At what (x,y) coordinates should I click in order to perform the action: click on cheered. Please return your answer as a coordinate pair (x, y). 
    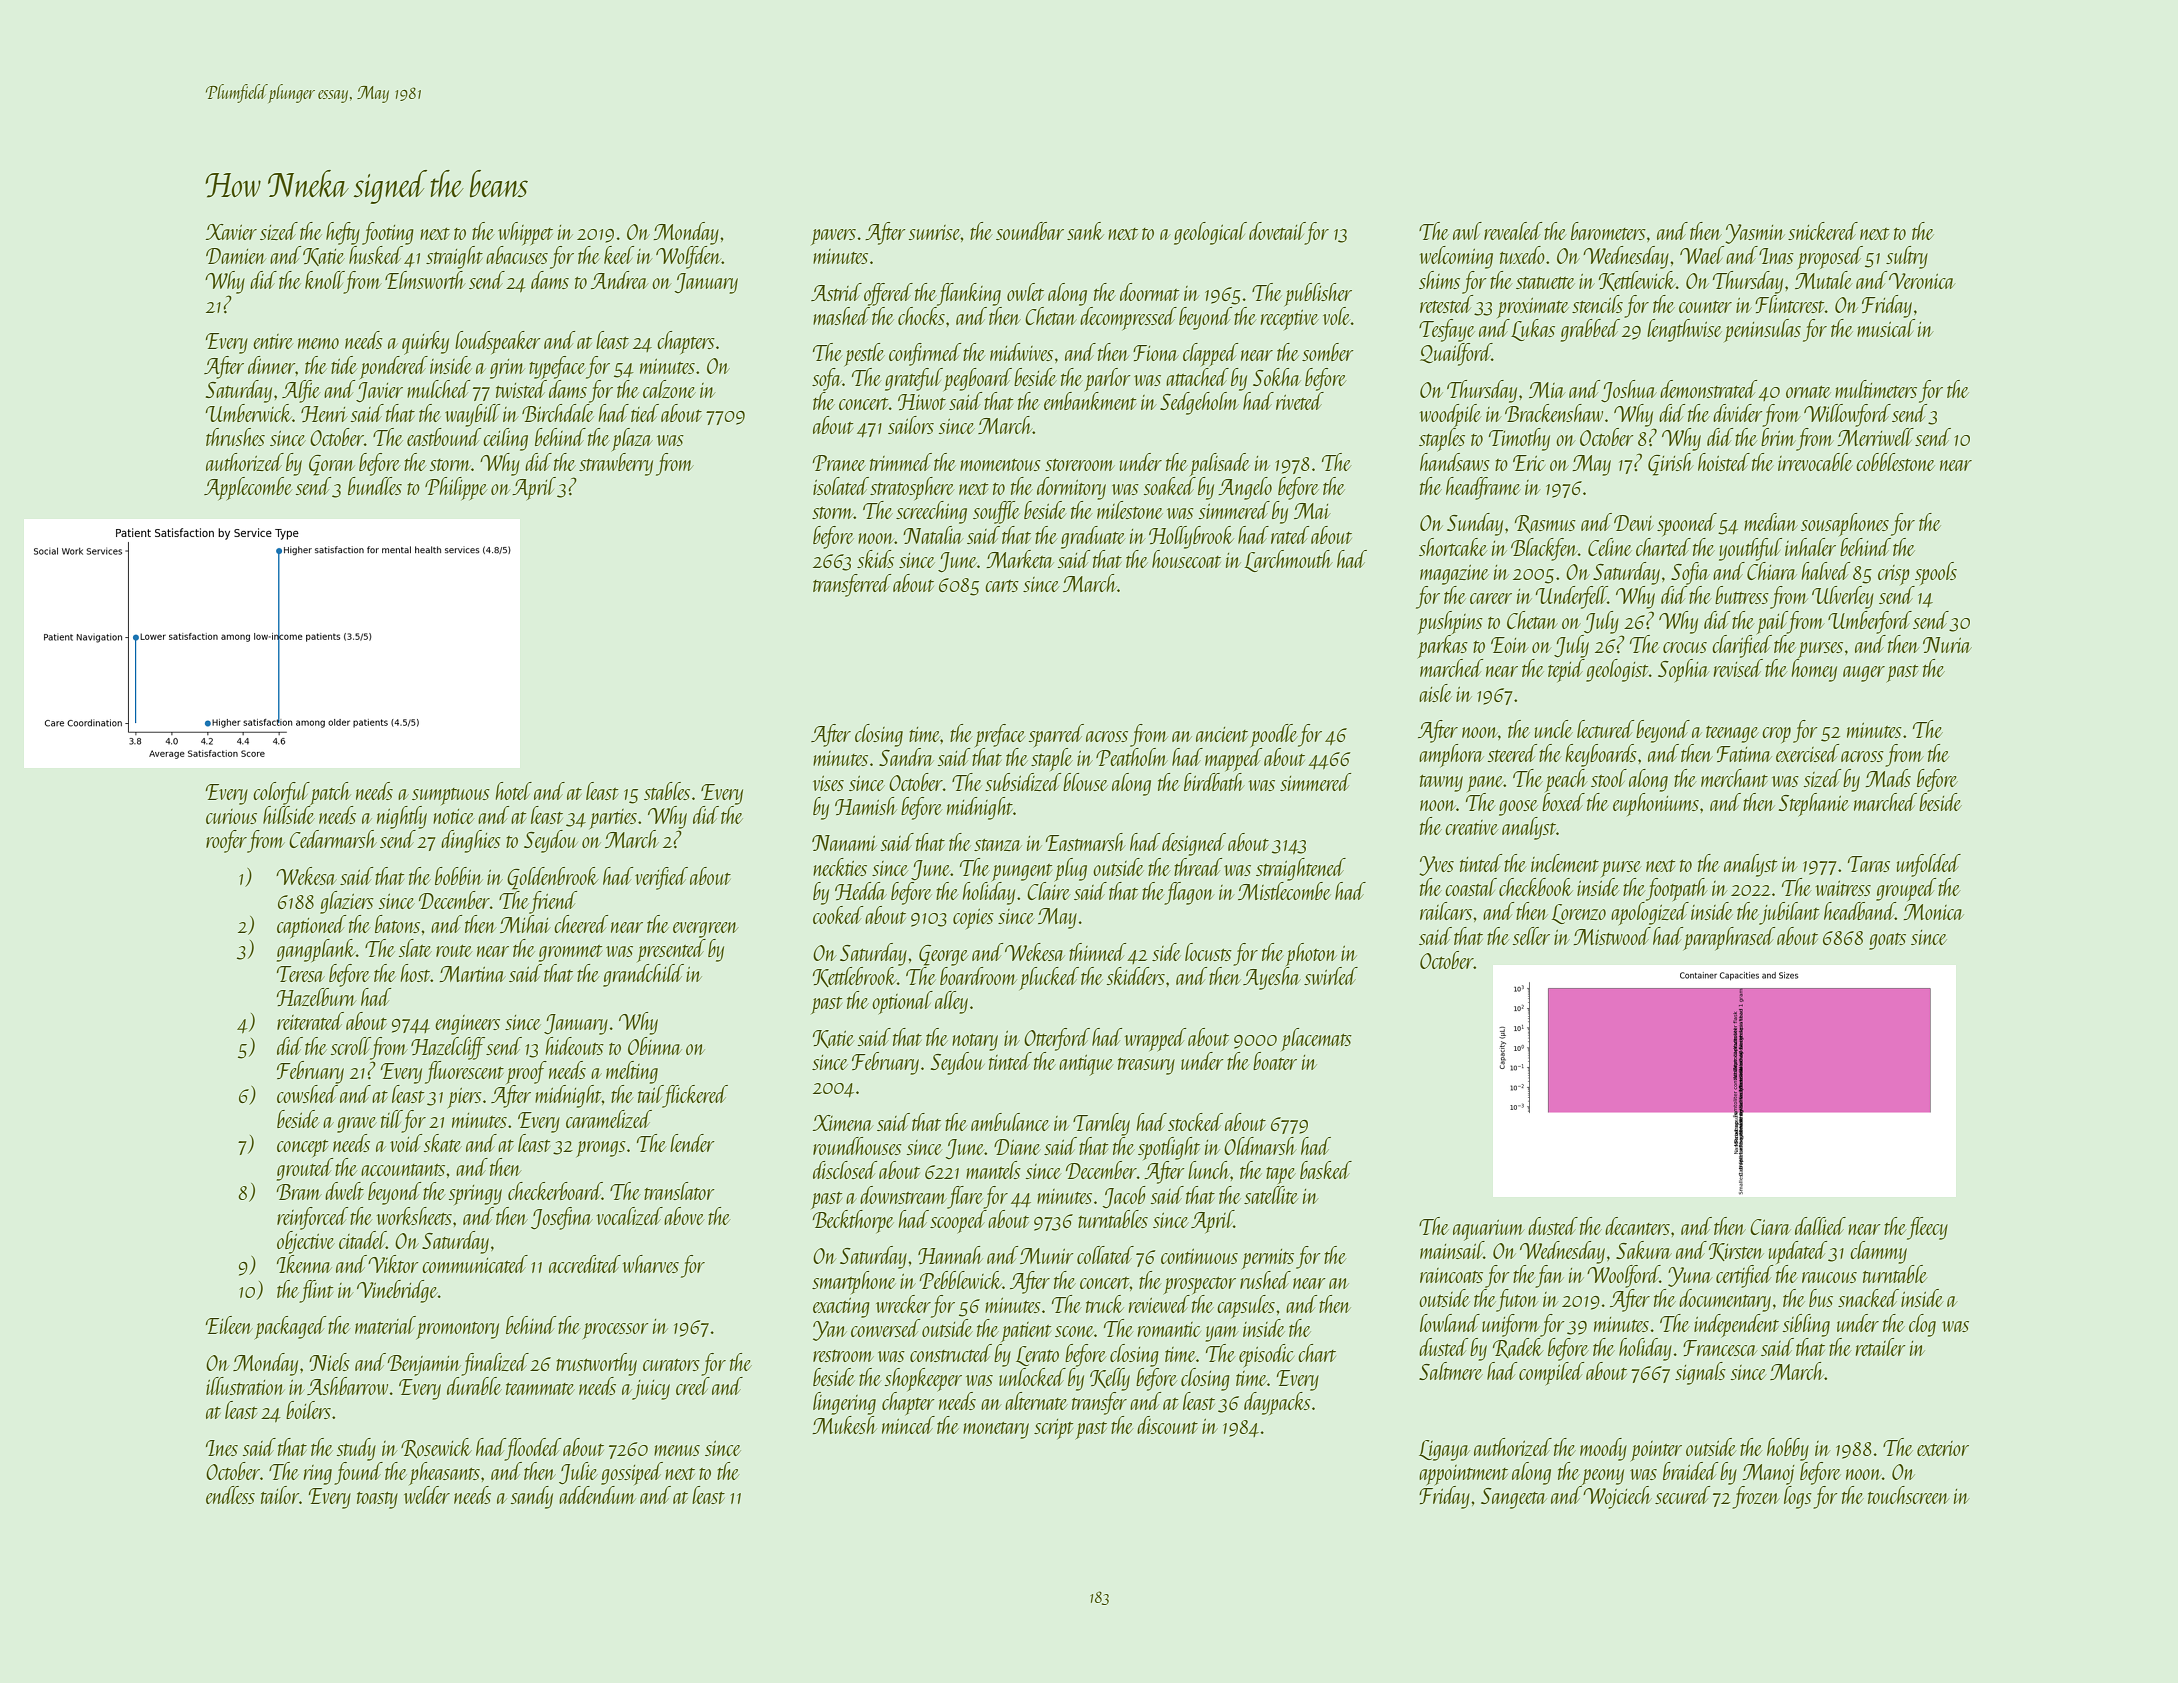
    Looking at the image, I should click on (581, 924).
